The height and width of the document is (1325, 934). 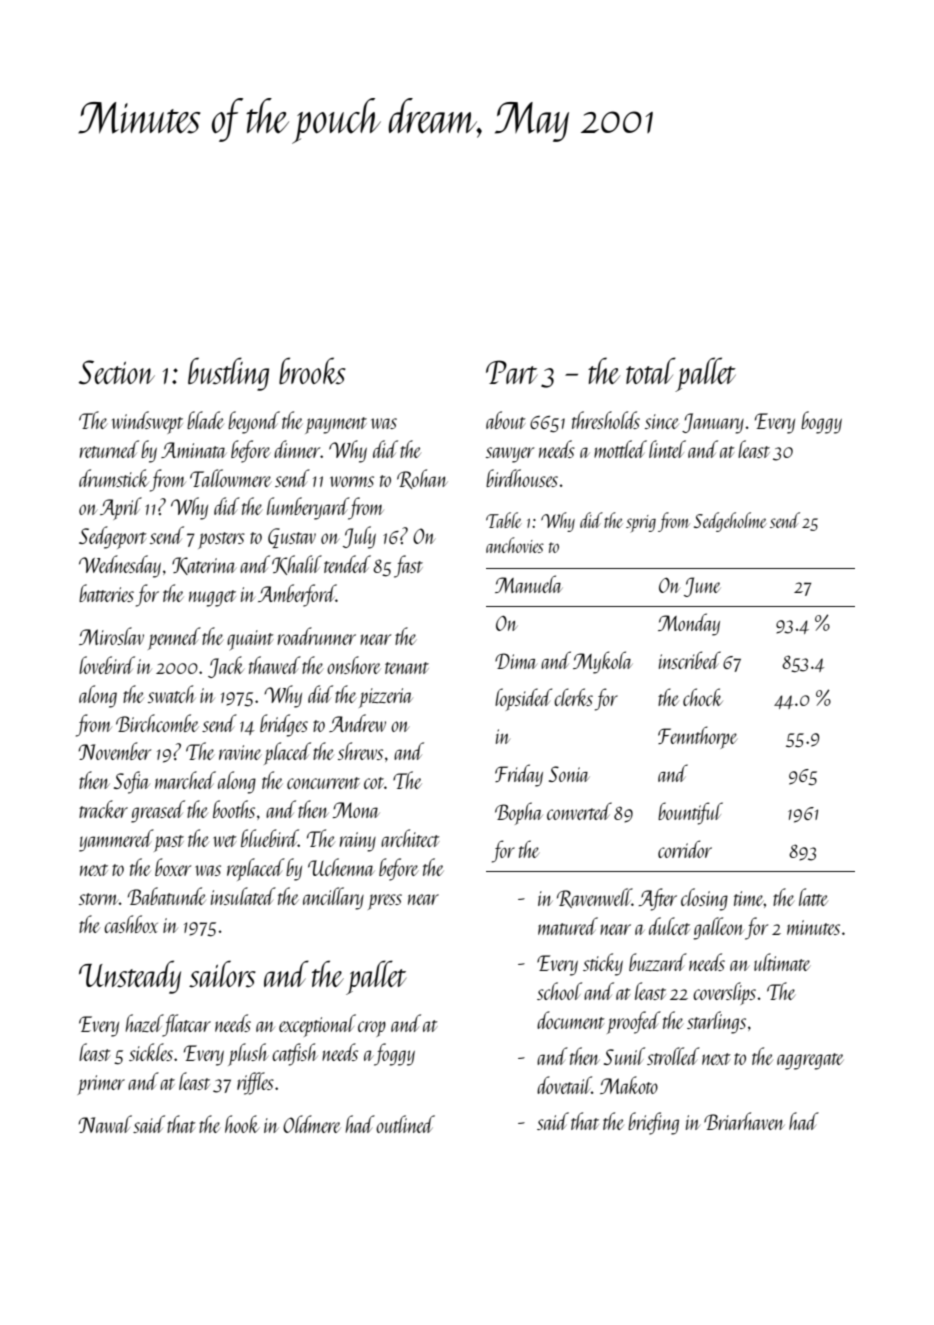 I want to click on Tallowmere, so click(x=230, y=478).
